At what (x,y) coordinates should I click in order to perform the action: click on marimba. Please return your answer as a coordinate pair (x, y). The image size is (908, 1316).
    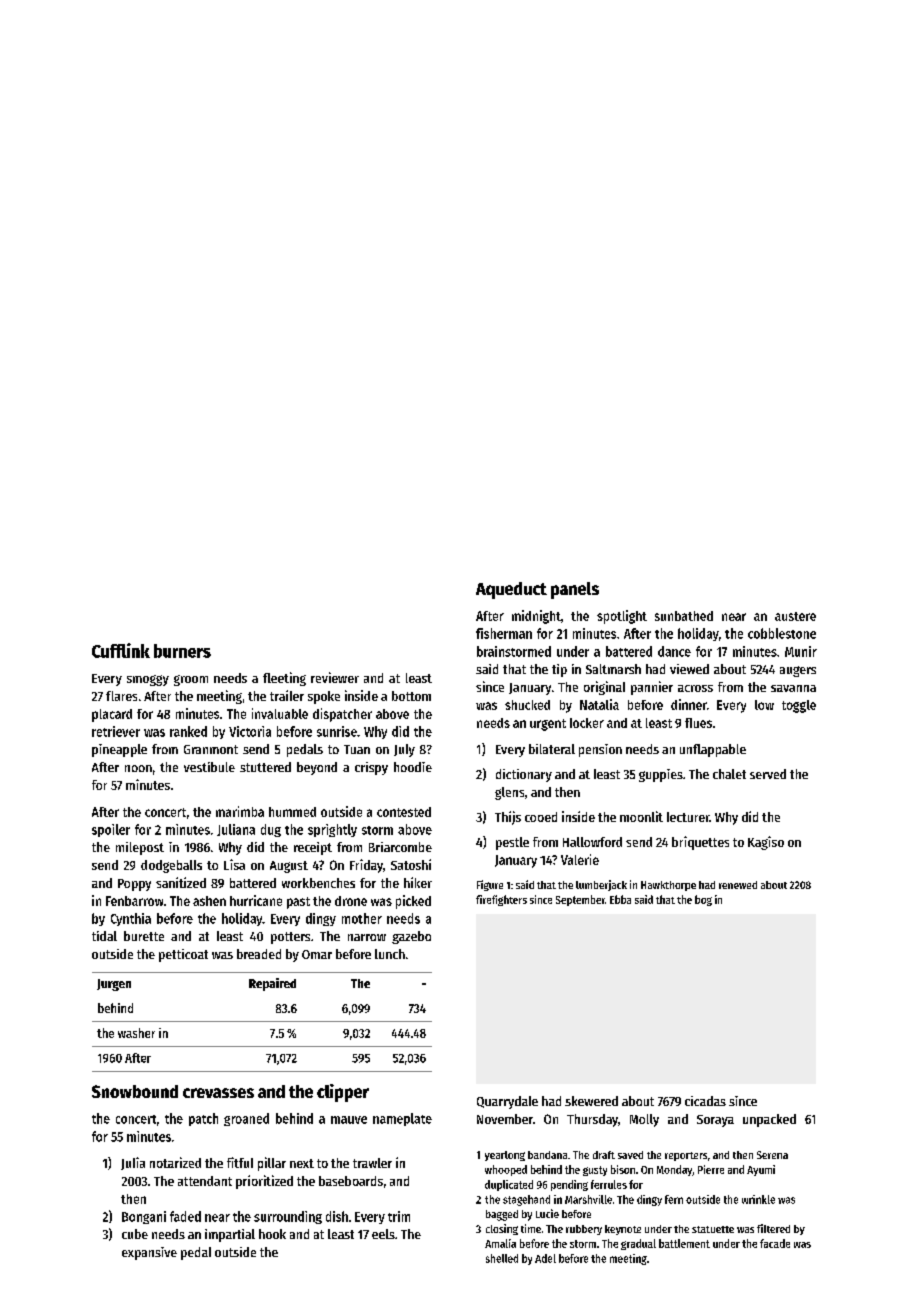
    Looking at the image, I should click on (240, 811).
